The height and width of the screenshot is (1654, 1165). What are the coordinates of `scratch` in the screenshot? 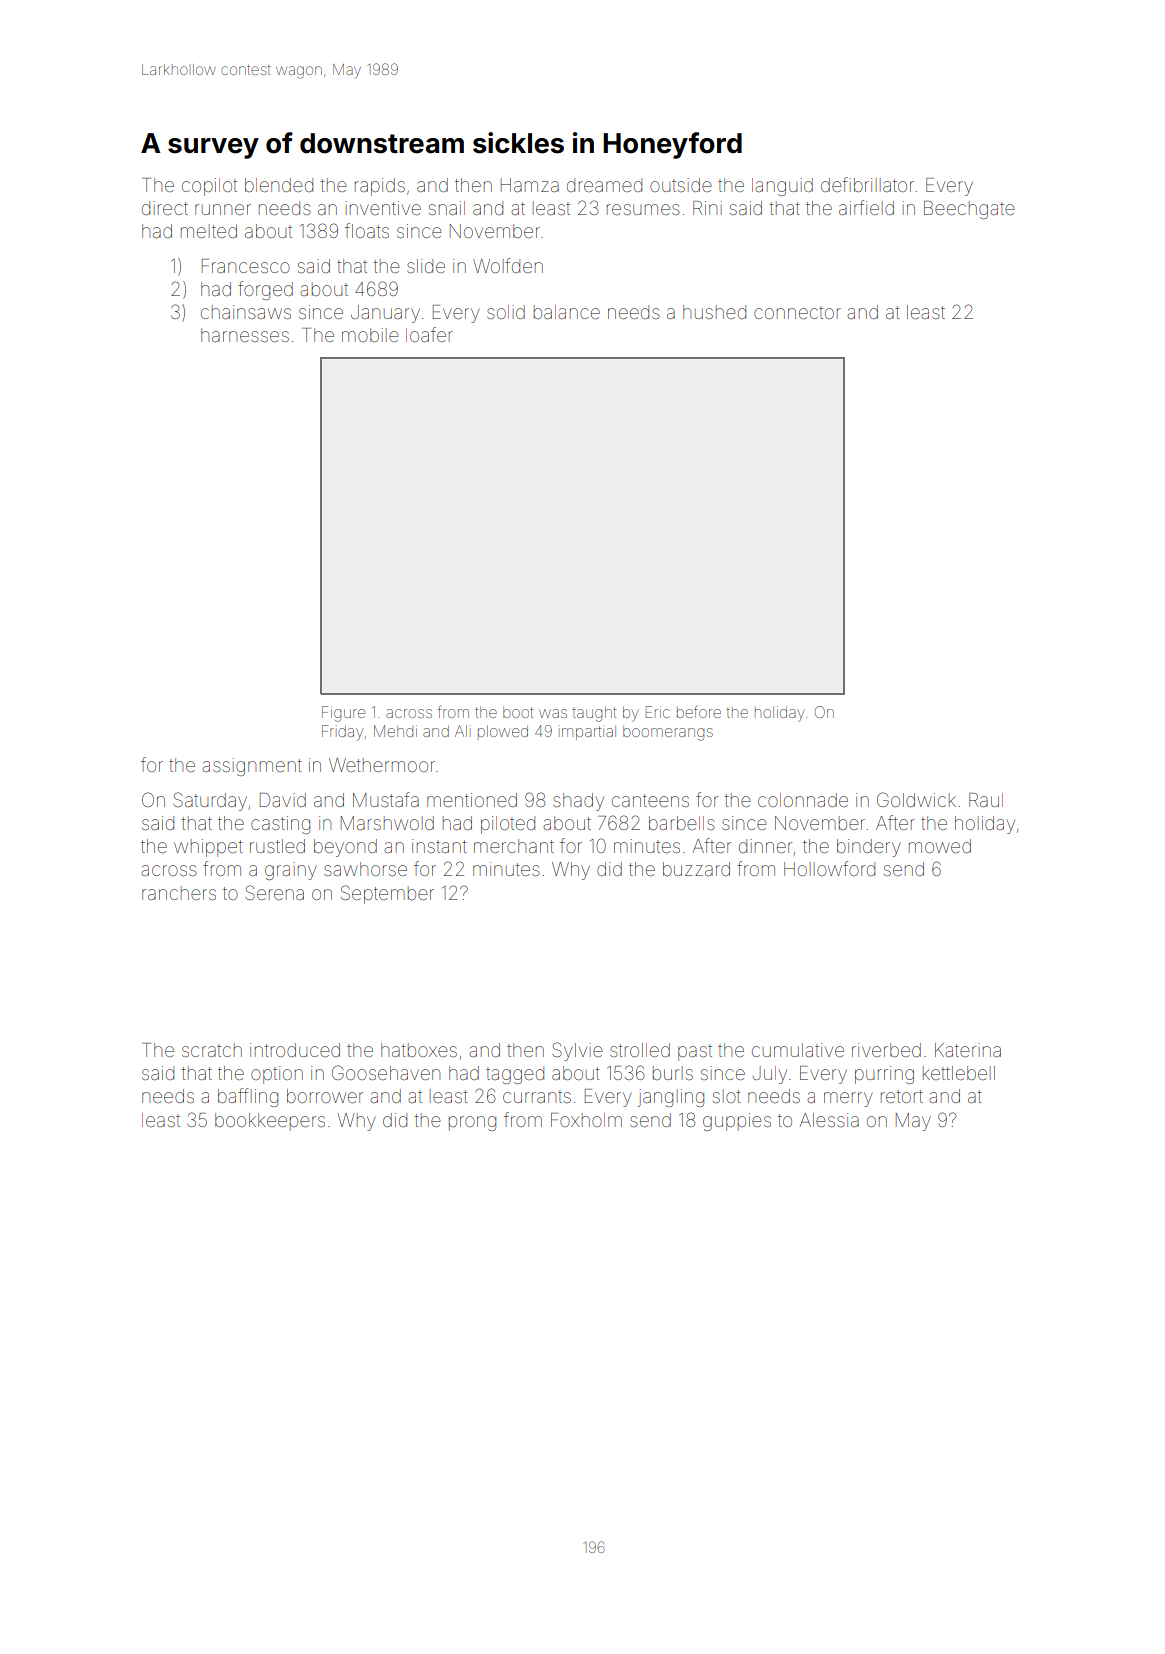 It's located at (212, 1050).
